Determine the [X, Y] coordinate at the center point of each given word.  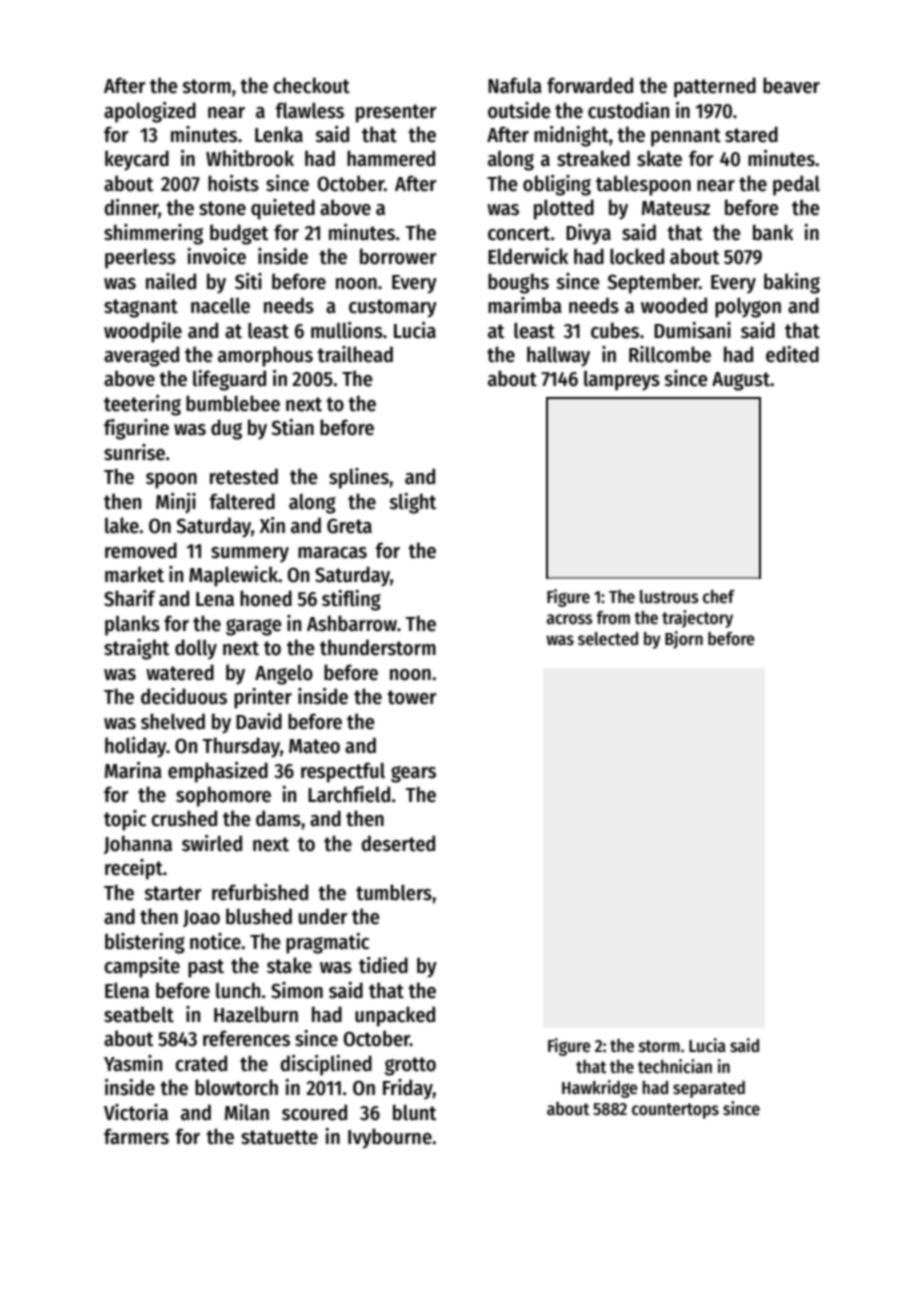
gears [413, 774]
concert [519, 233]
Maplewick [233, 576]
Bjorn [684, 640]
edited [792, 354]
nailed [171, 281]
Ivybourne [390, 1138]
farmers [136, 1136]
